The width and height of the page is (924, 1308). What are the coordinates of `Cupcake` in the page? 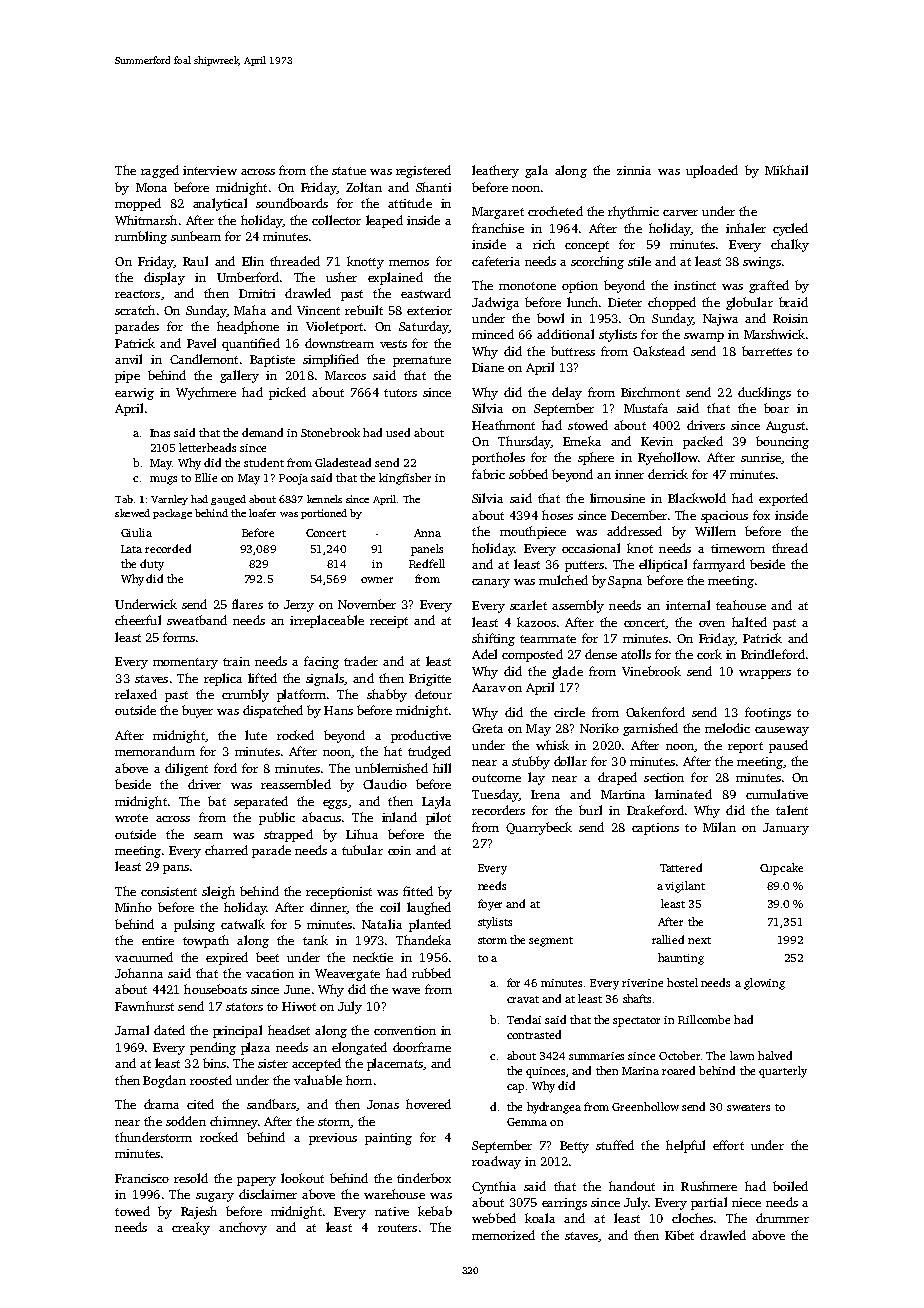 It's located at (781, 869).
